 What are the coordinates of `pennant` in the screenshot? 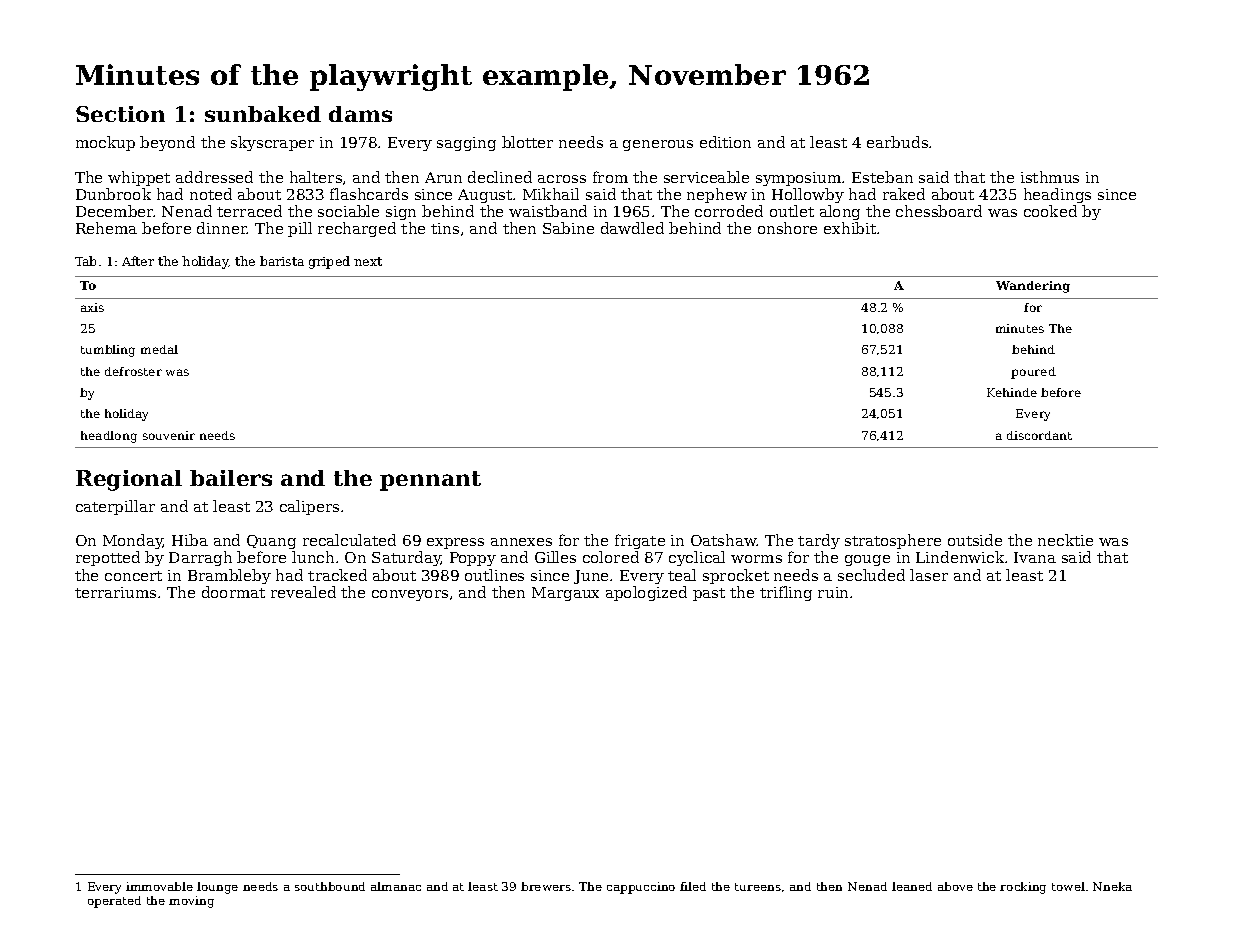 It's located at (430, 481).
